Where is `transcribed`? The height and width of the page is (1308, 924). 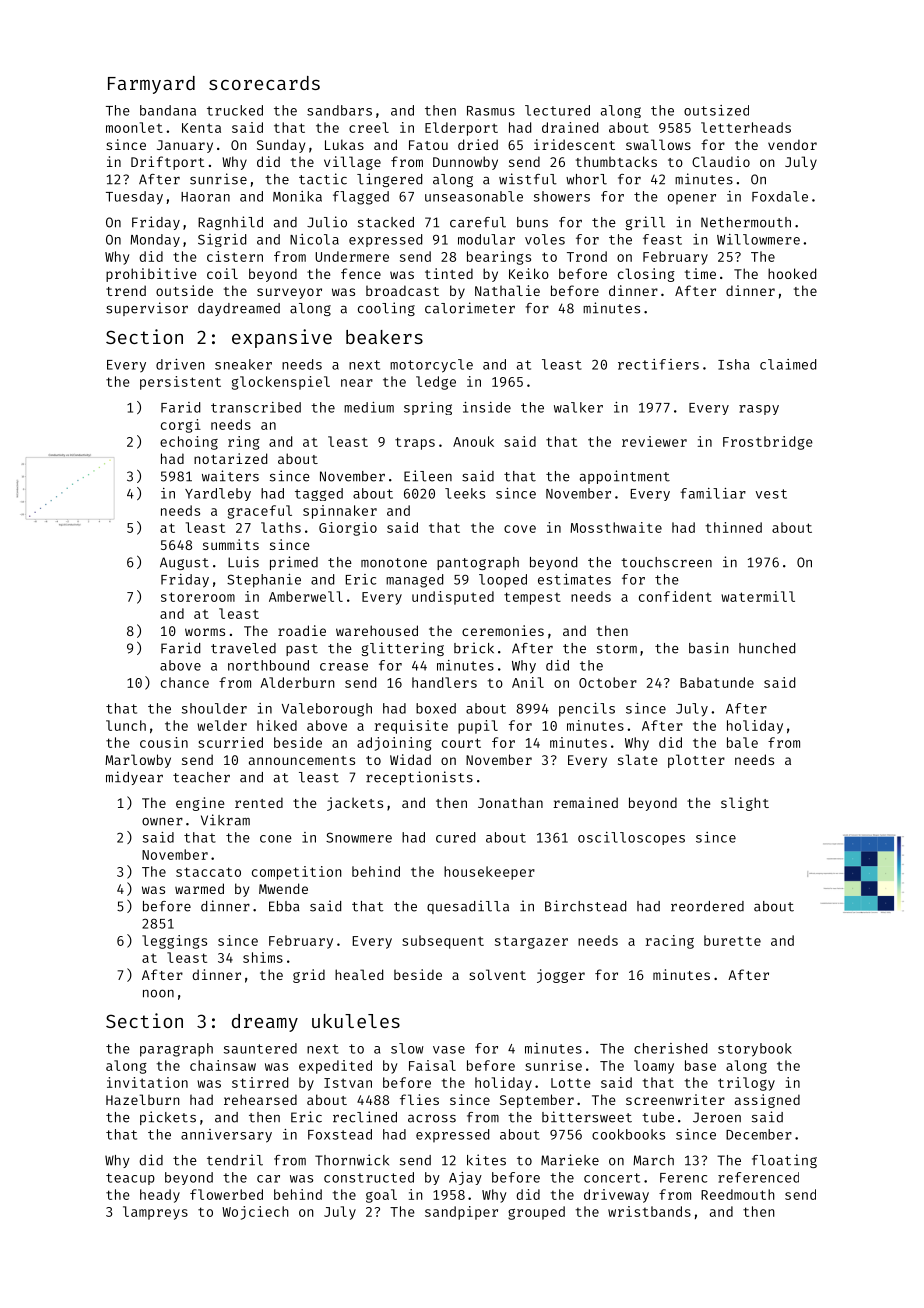
transcribed is located at coordinates (256, 407).
